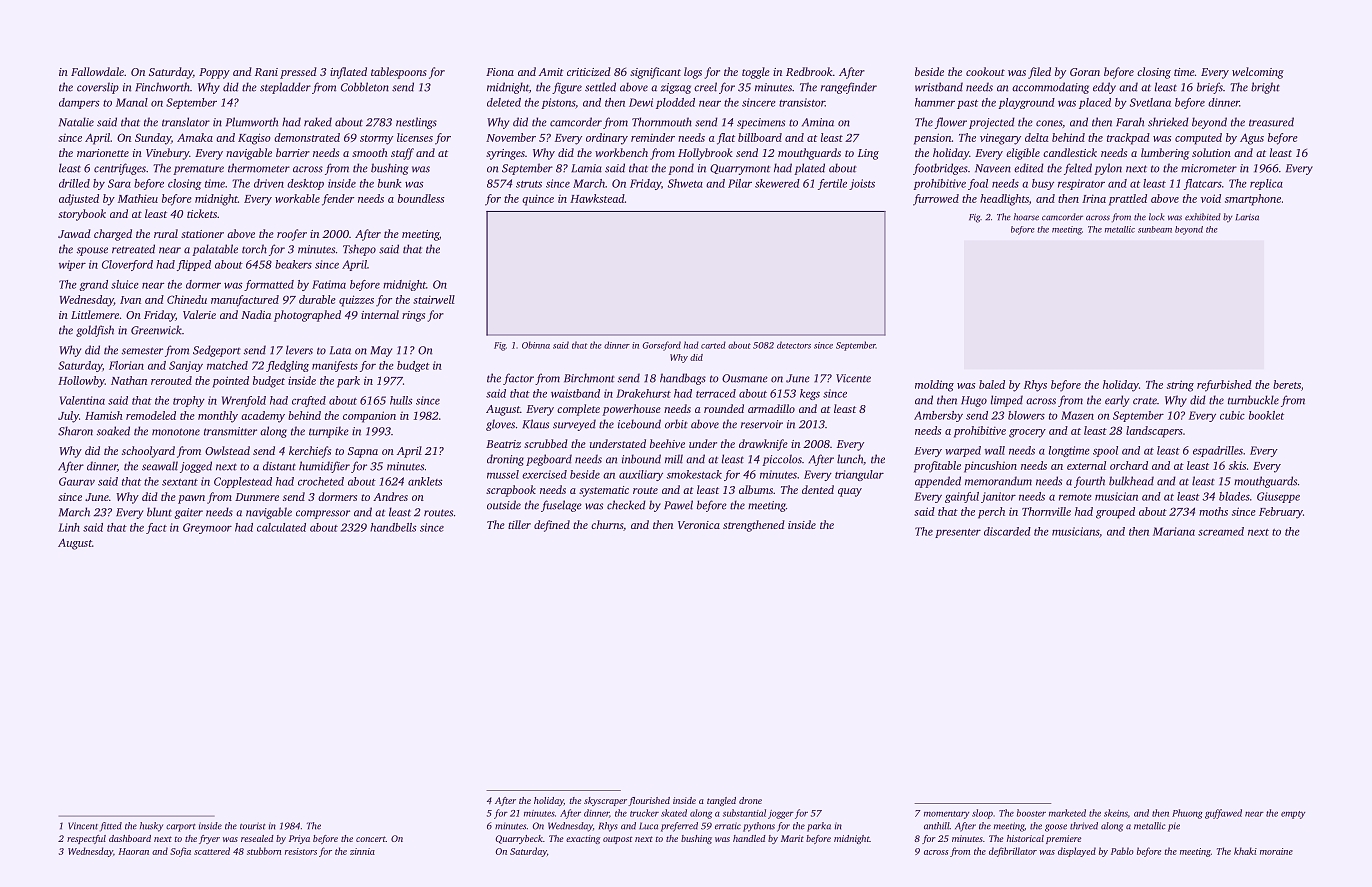  Describe the element at coordinates (181, 827) in the screenshot. I see `carport` at that location.
